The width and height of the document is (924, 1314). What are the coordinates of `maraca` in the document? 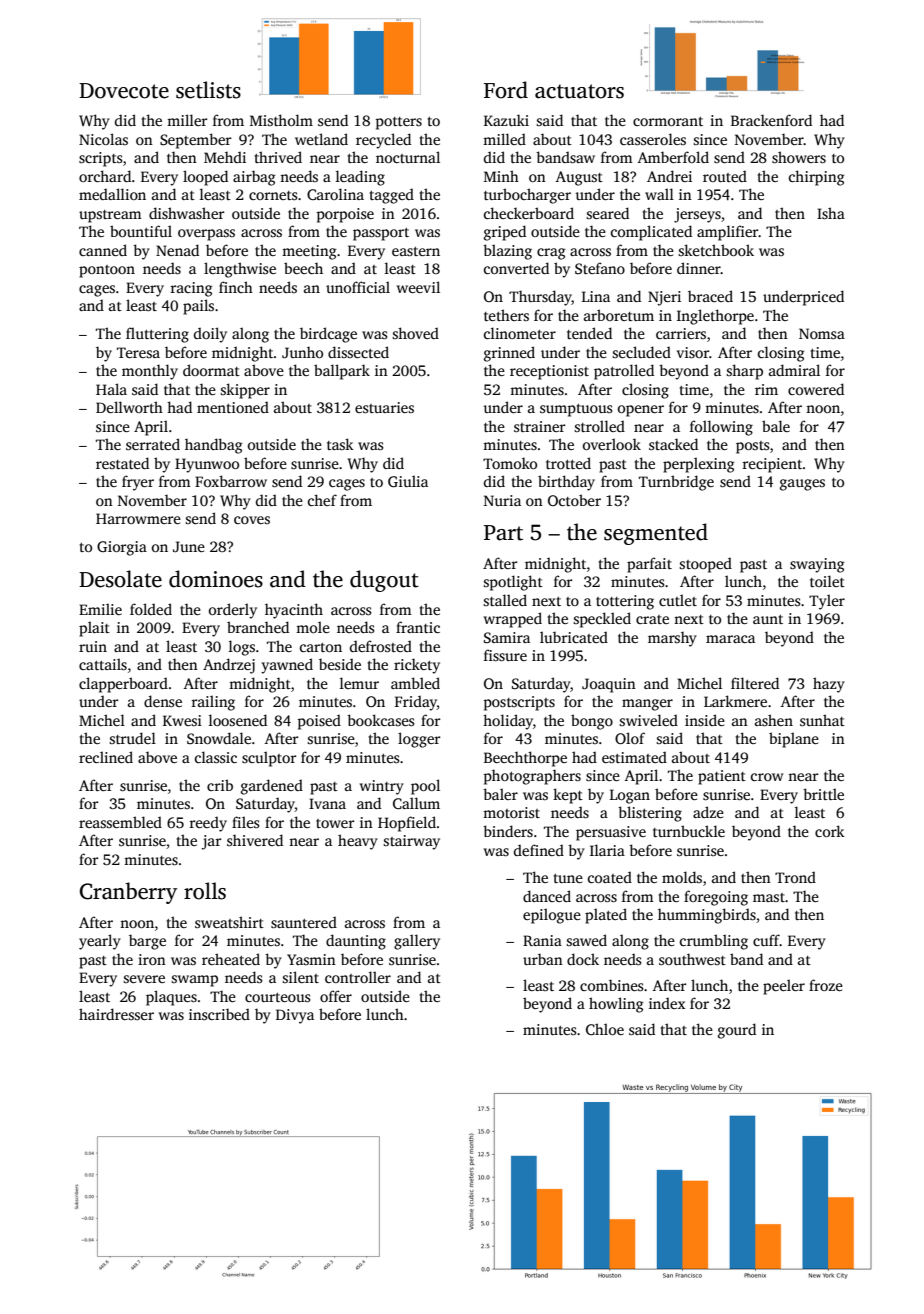 It's located at (730, 639).
